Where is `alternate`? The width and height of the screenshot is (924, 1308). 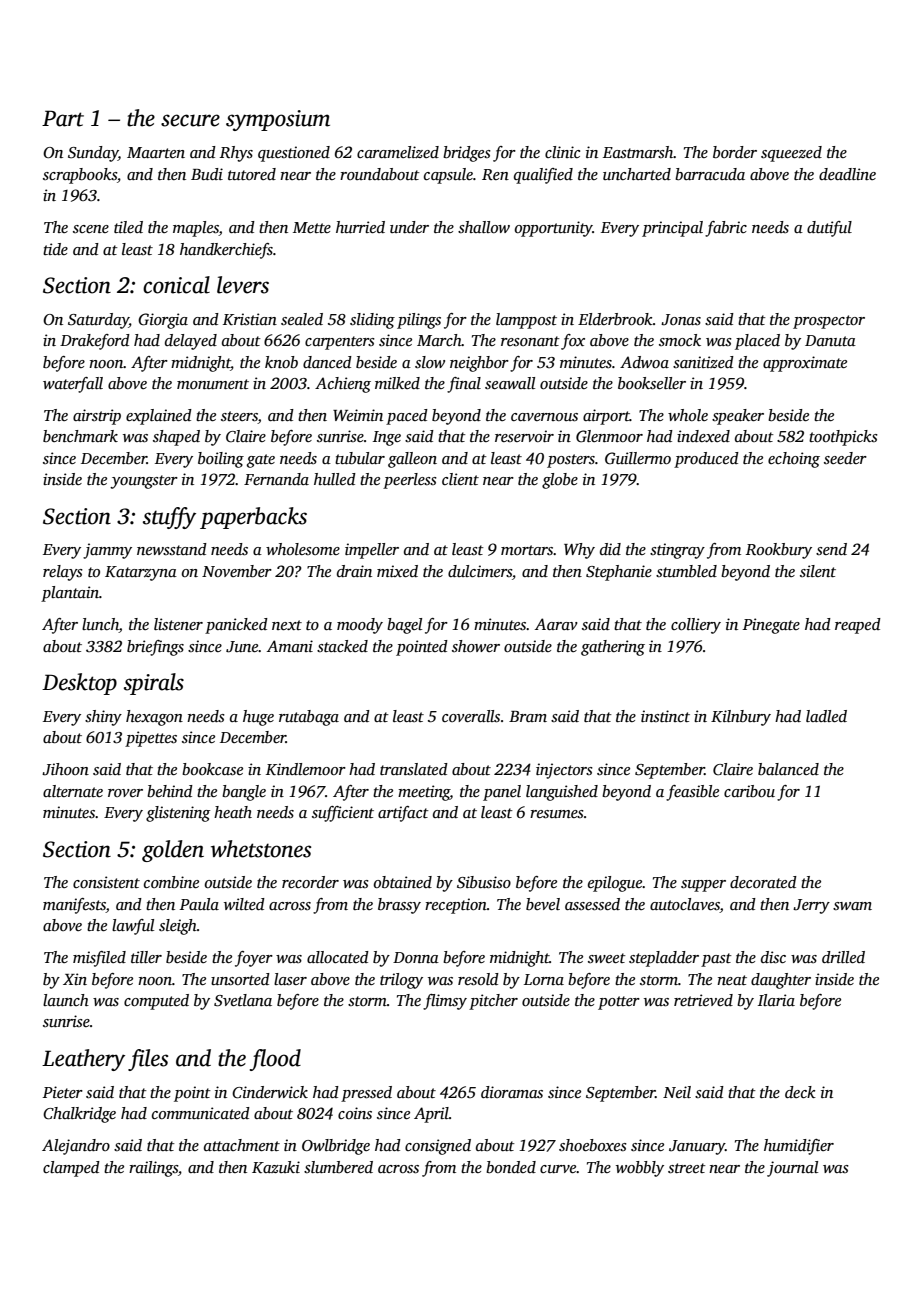 alternate is located at coordinates (73, 791).
